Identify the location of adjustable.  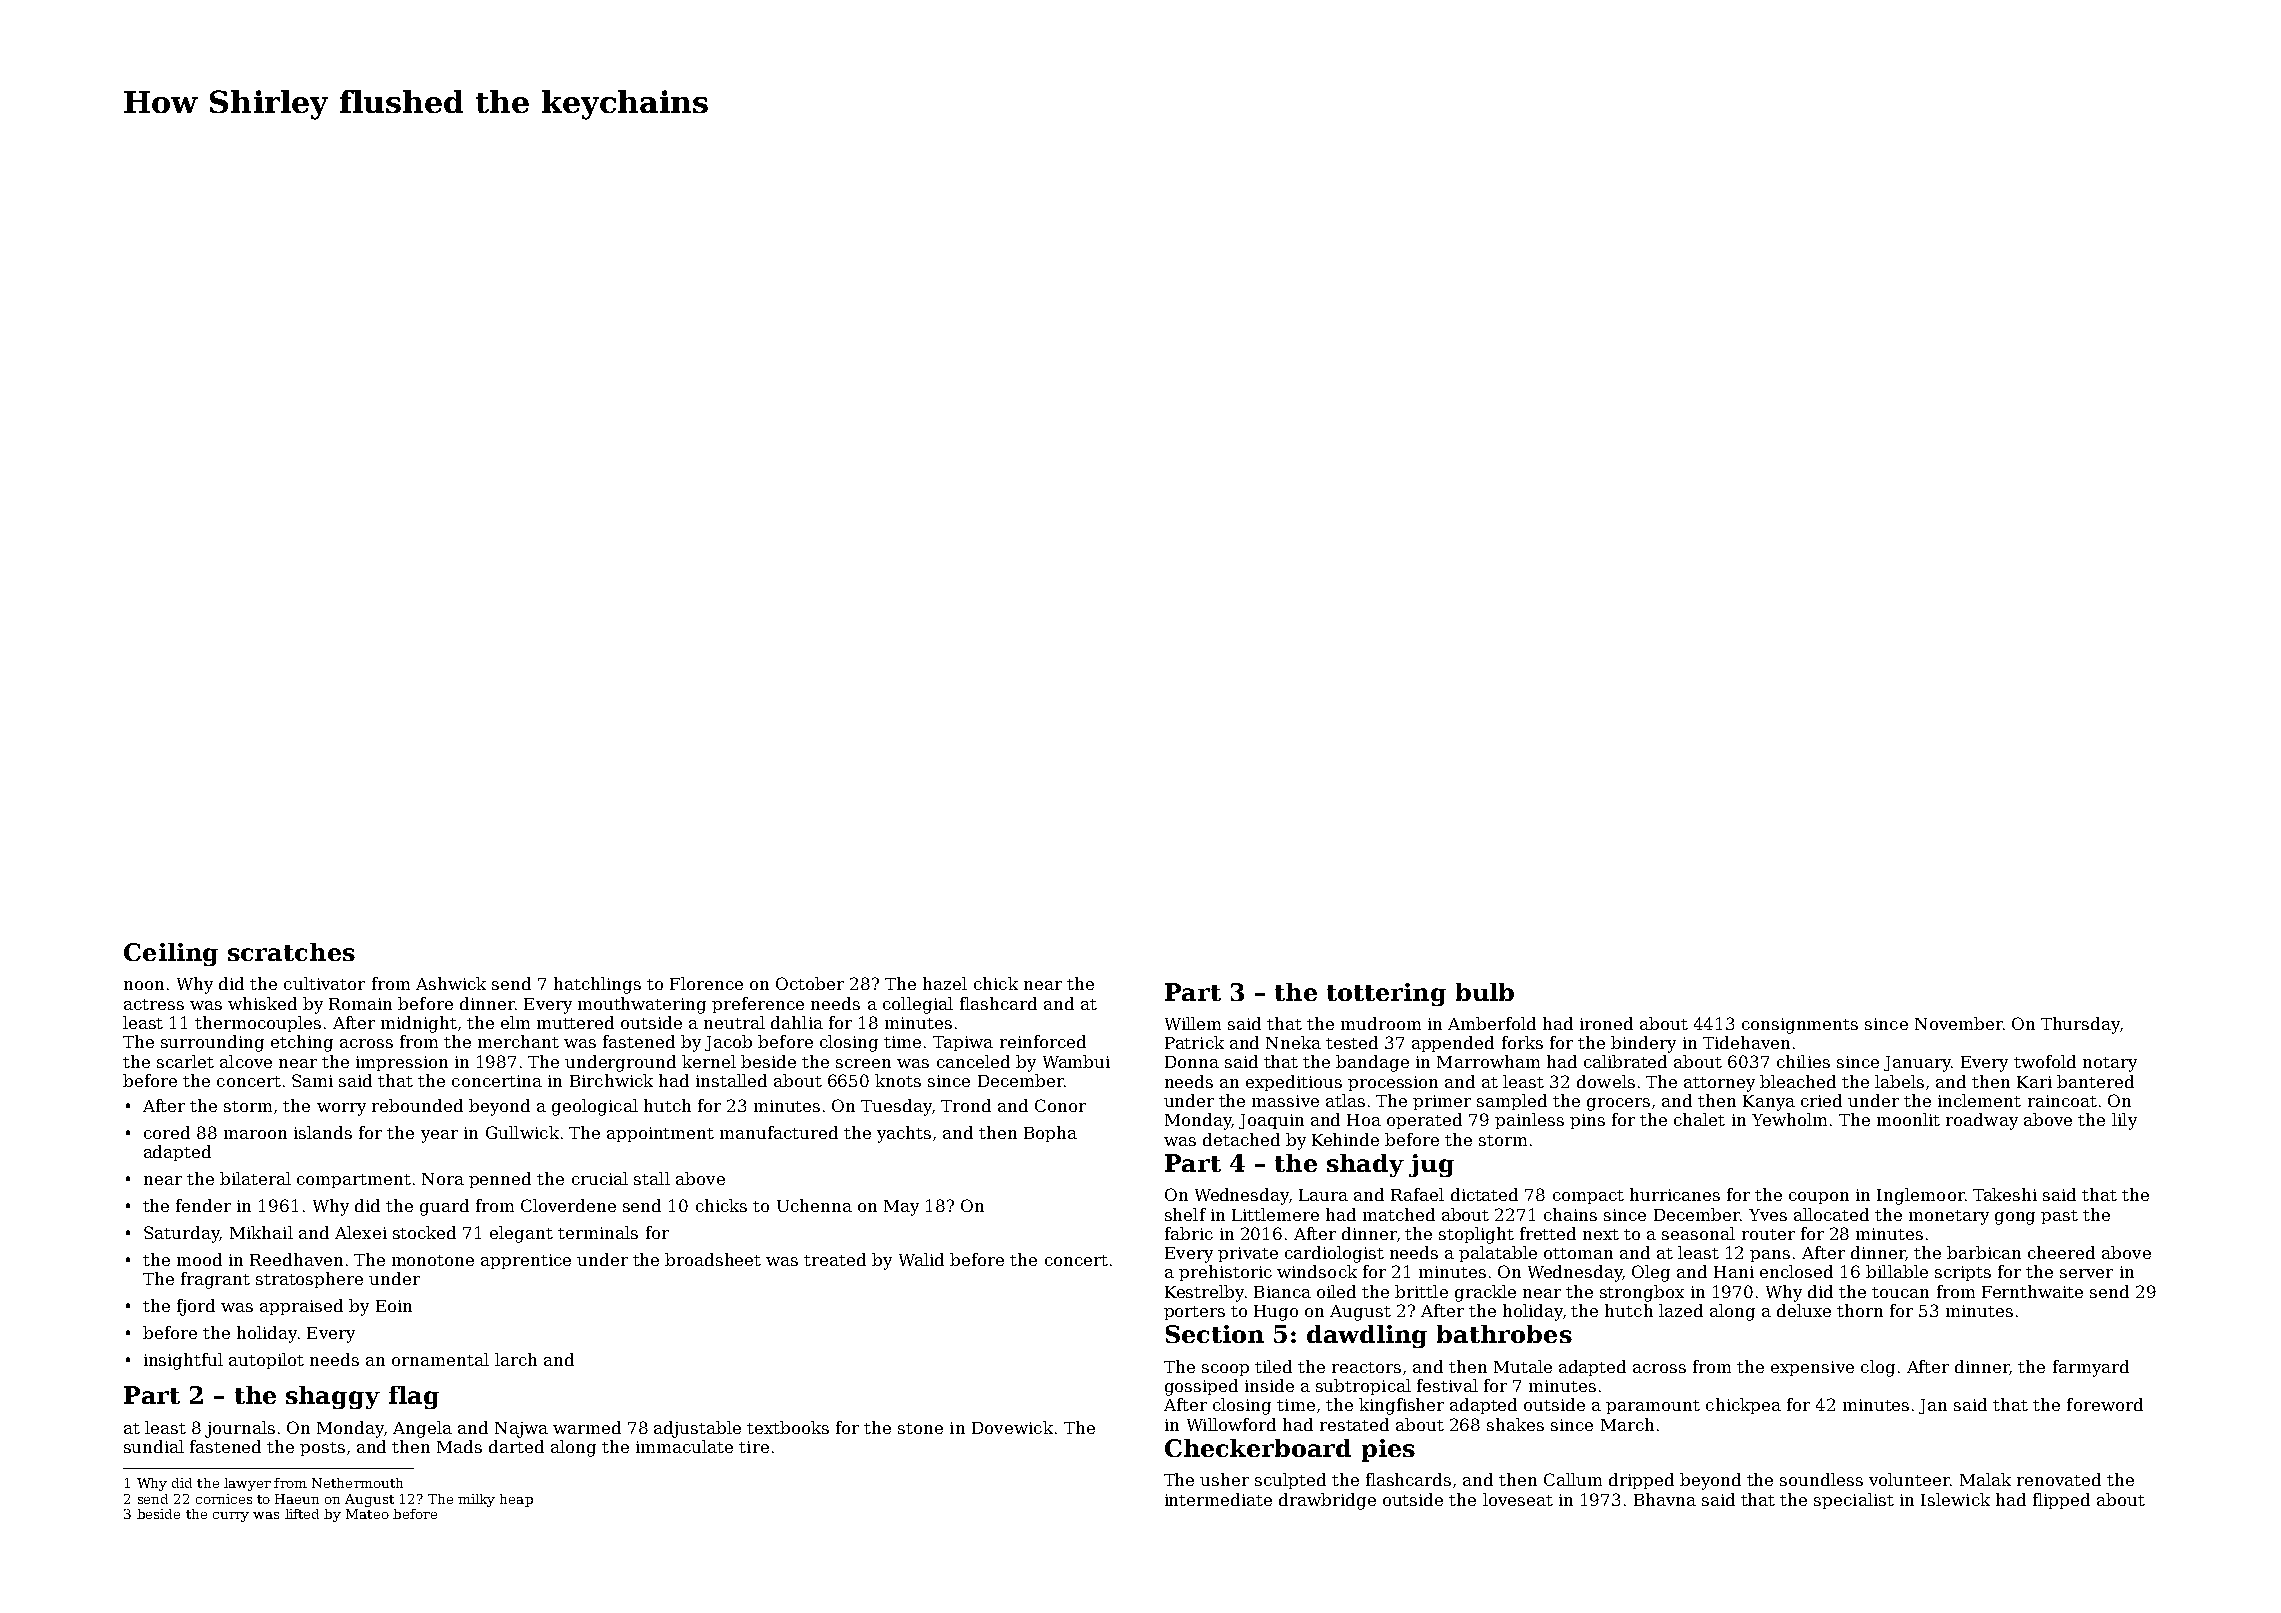
(697, 1429).
